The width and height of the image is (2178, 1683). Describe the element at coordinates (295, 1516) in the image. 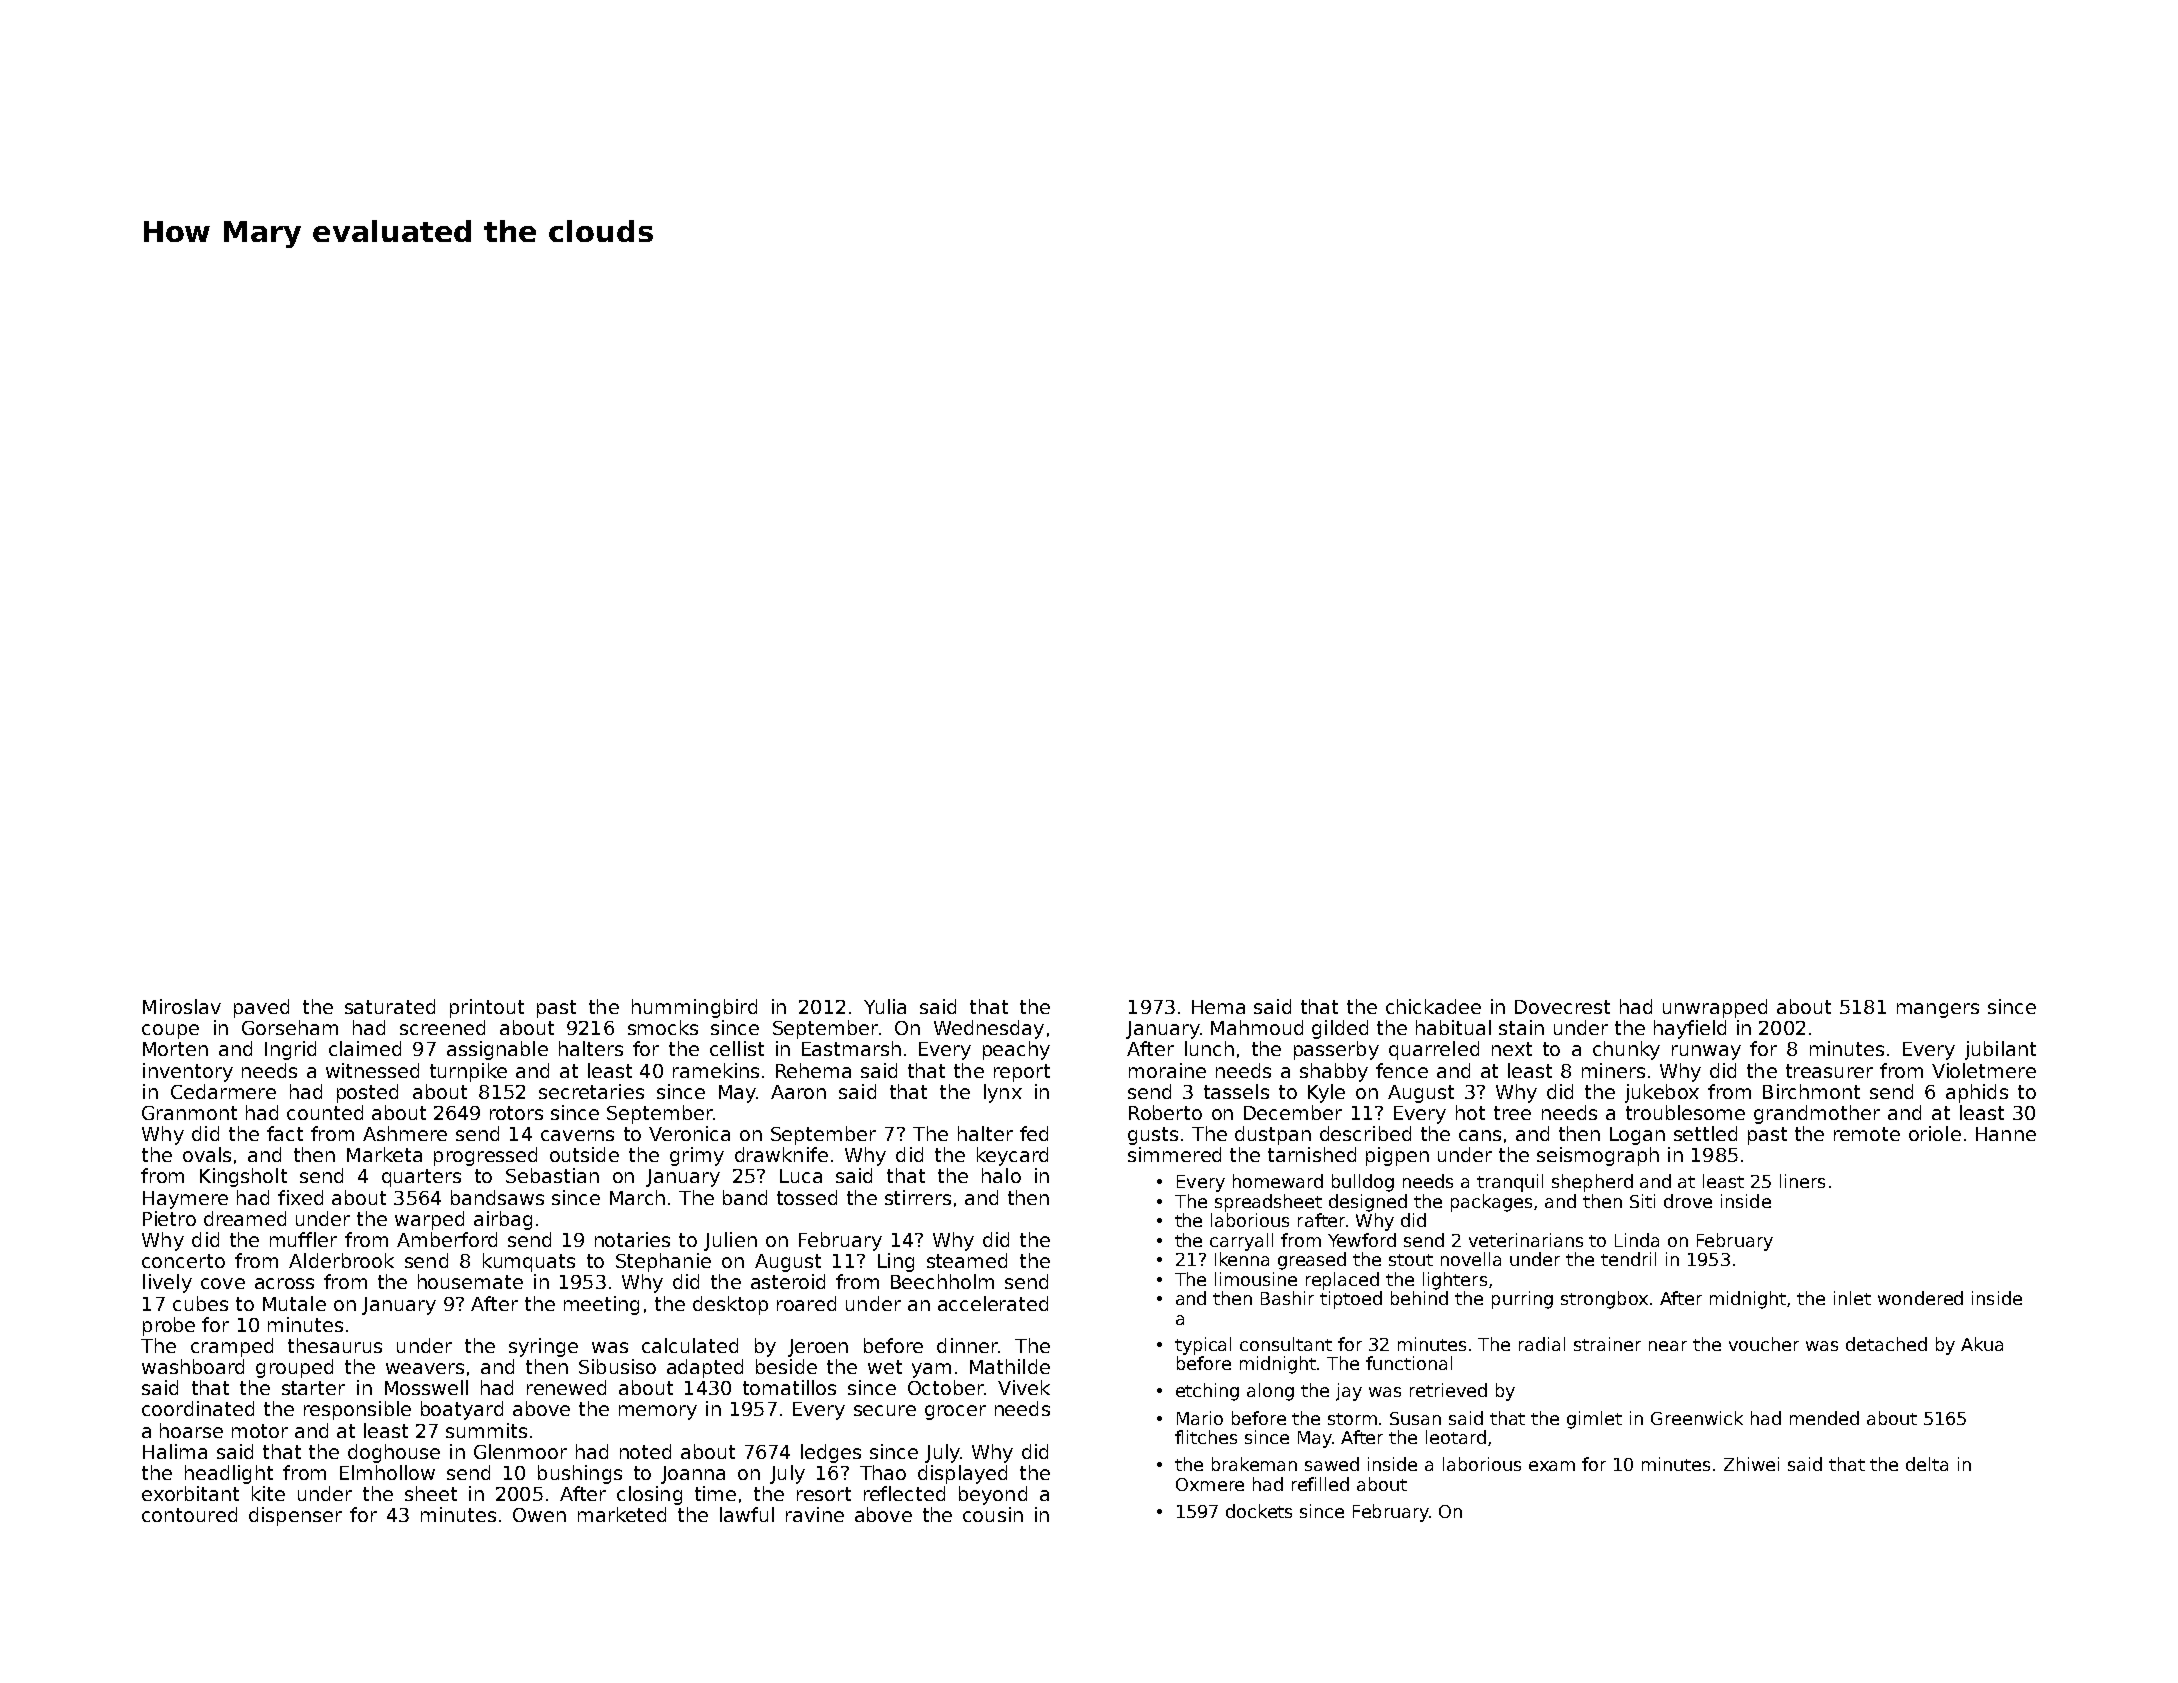

I see `dispenser` at that location.
